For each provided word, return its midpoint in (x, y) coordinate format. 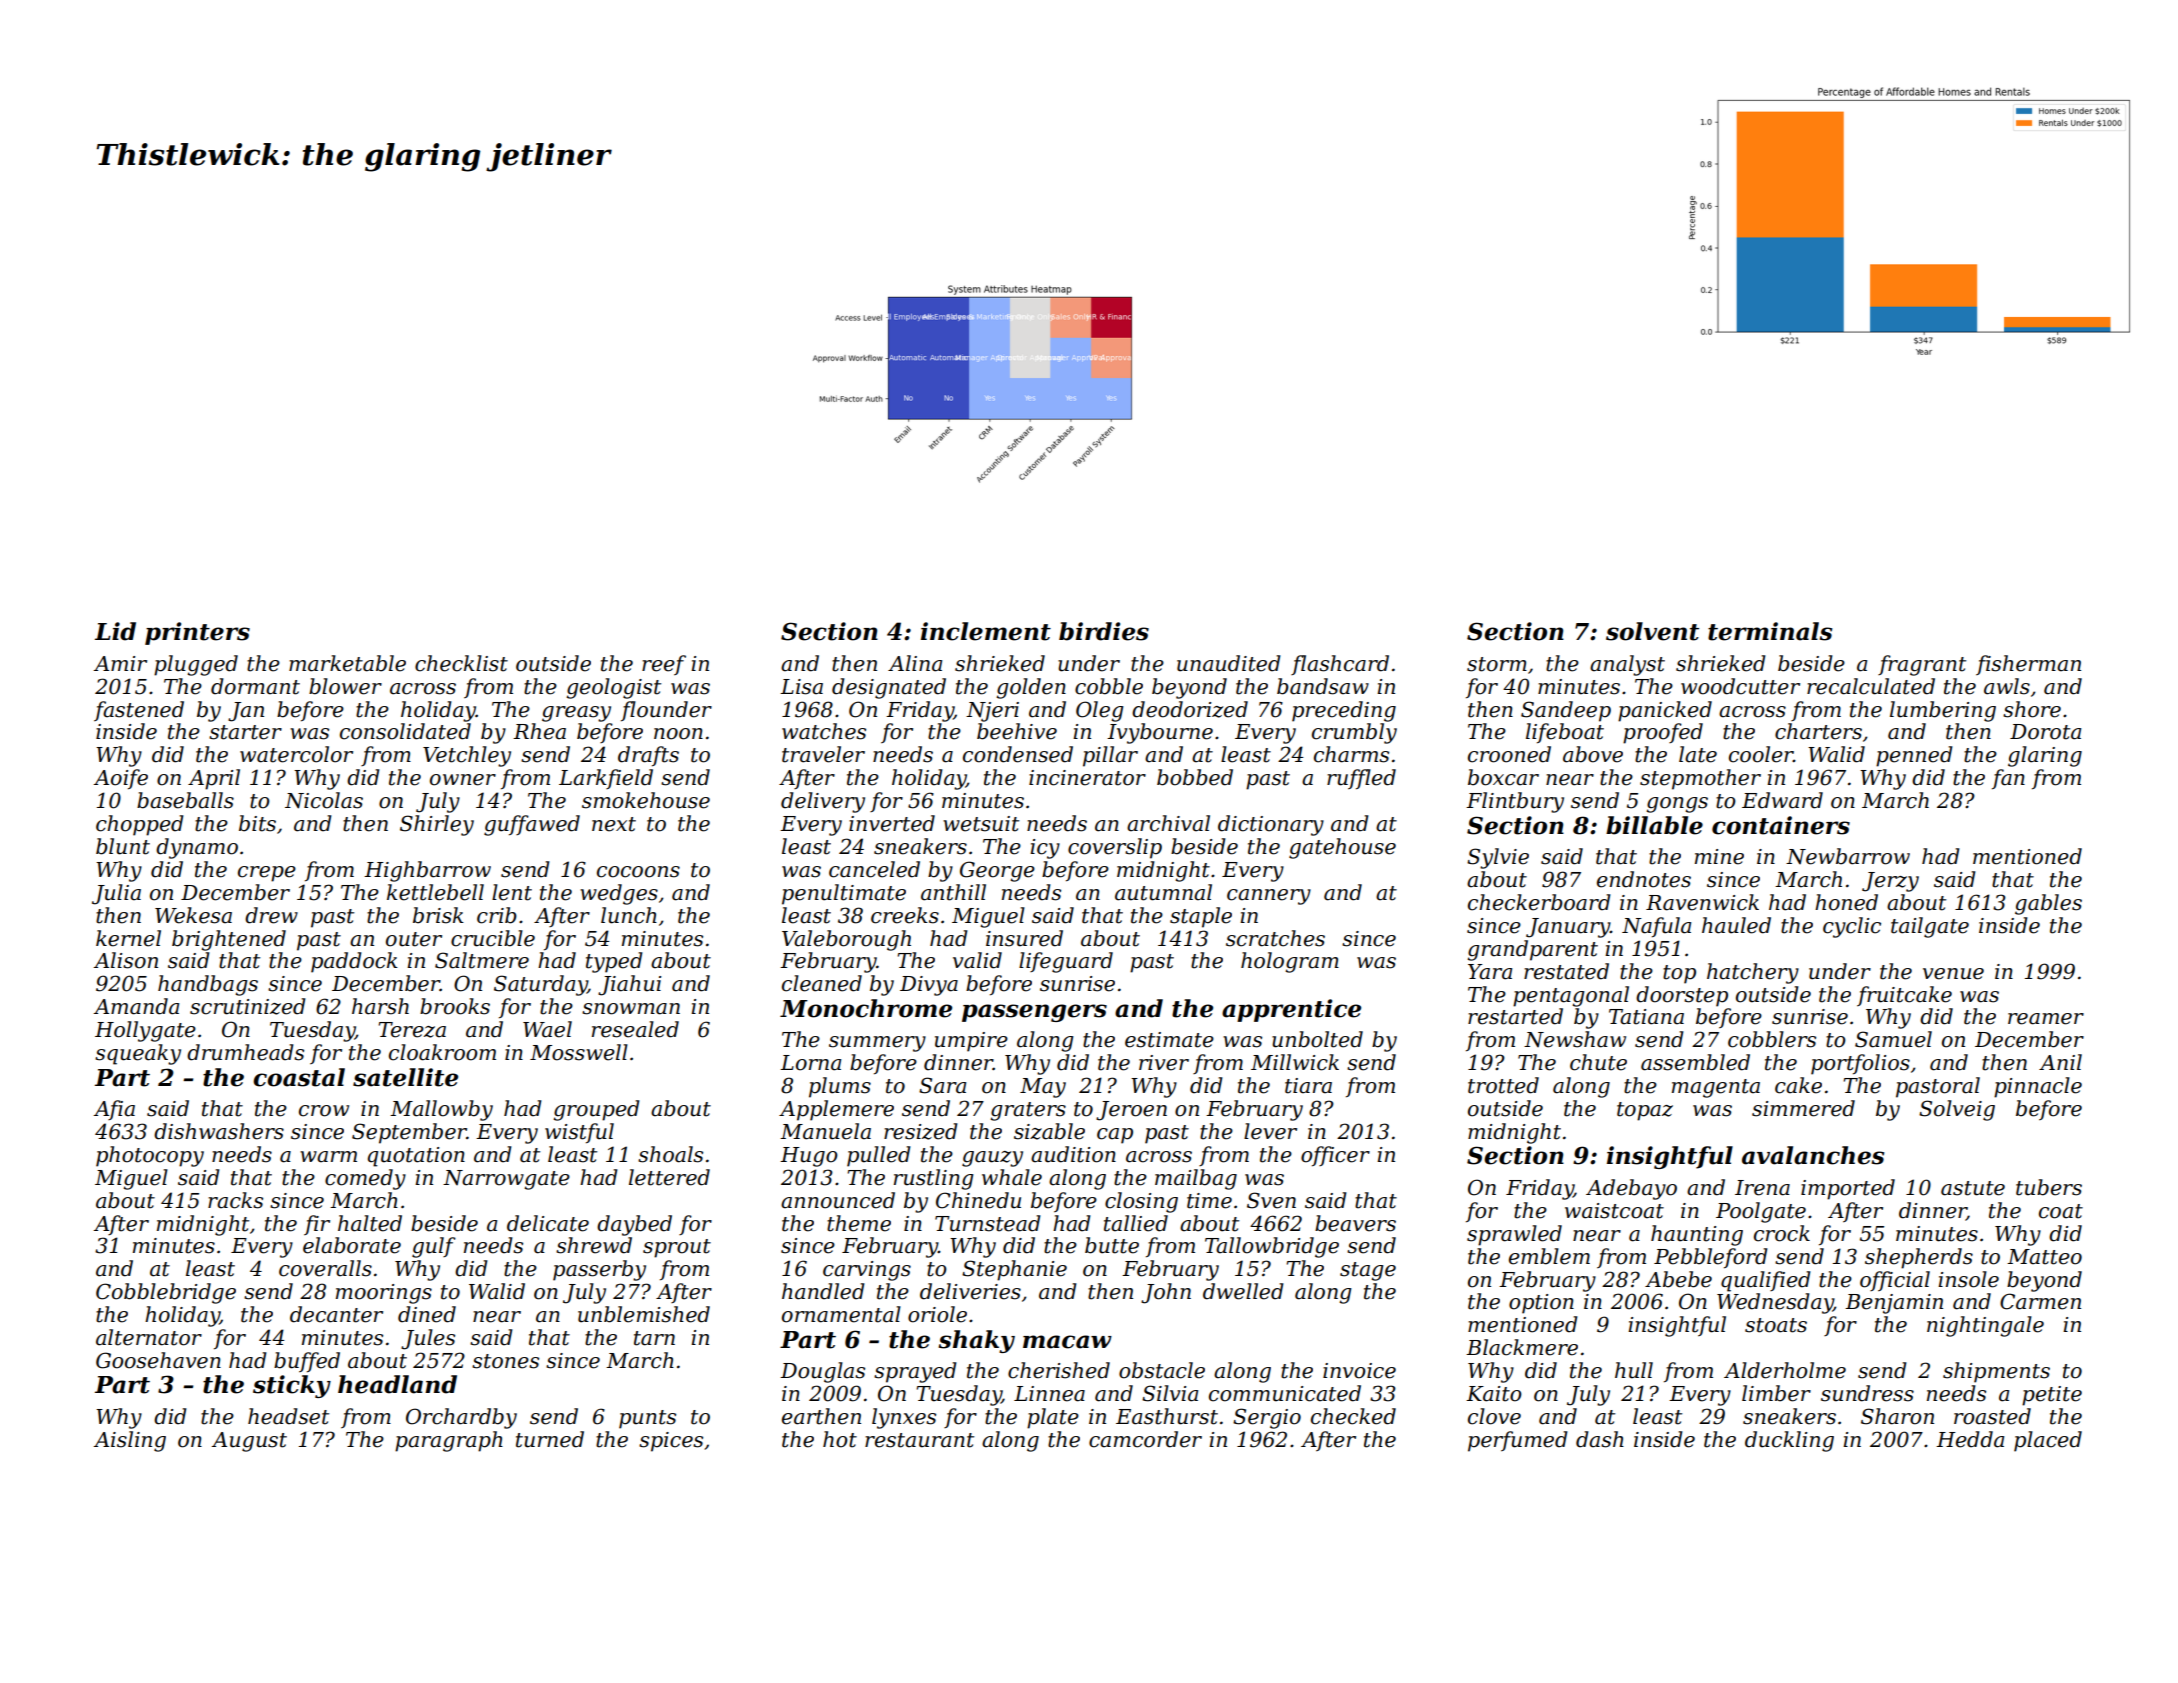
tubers (2049, 1187)
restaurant (919, 1440)
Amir (120, 663)
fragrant (1922, 665)
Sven (1271, 1200)
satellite (405, 1077)
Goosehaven (158, 1360)
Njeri (992, 712)
